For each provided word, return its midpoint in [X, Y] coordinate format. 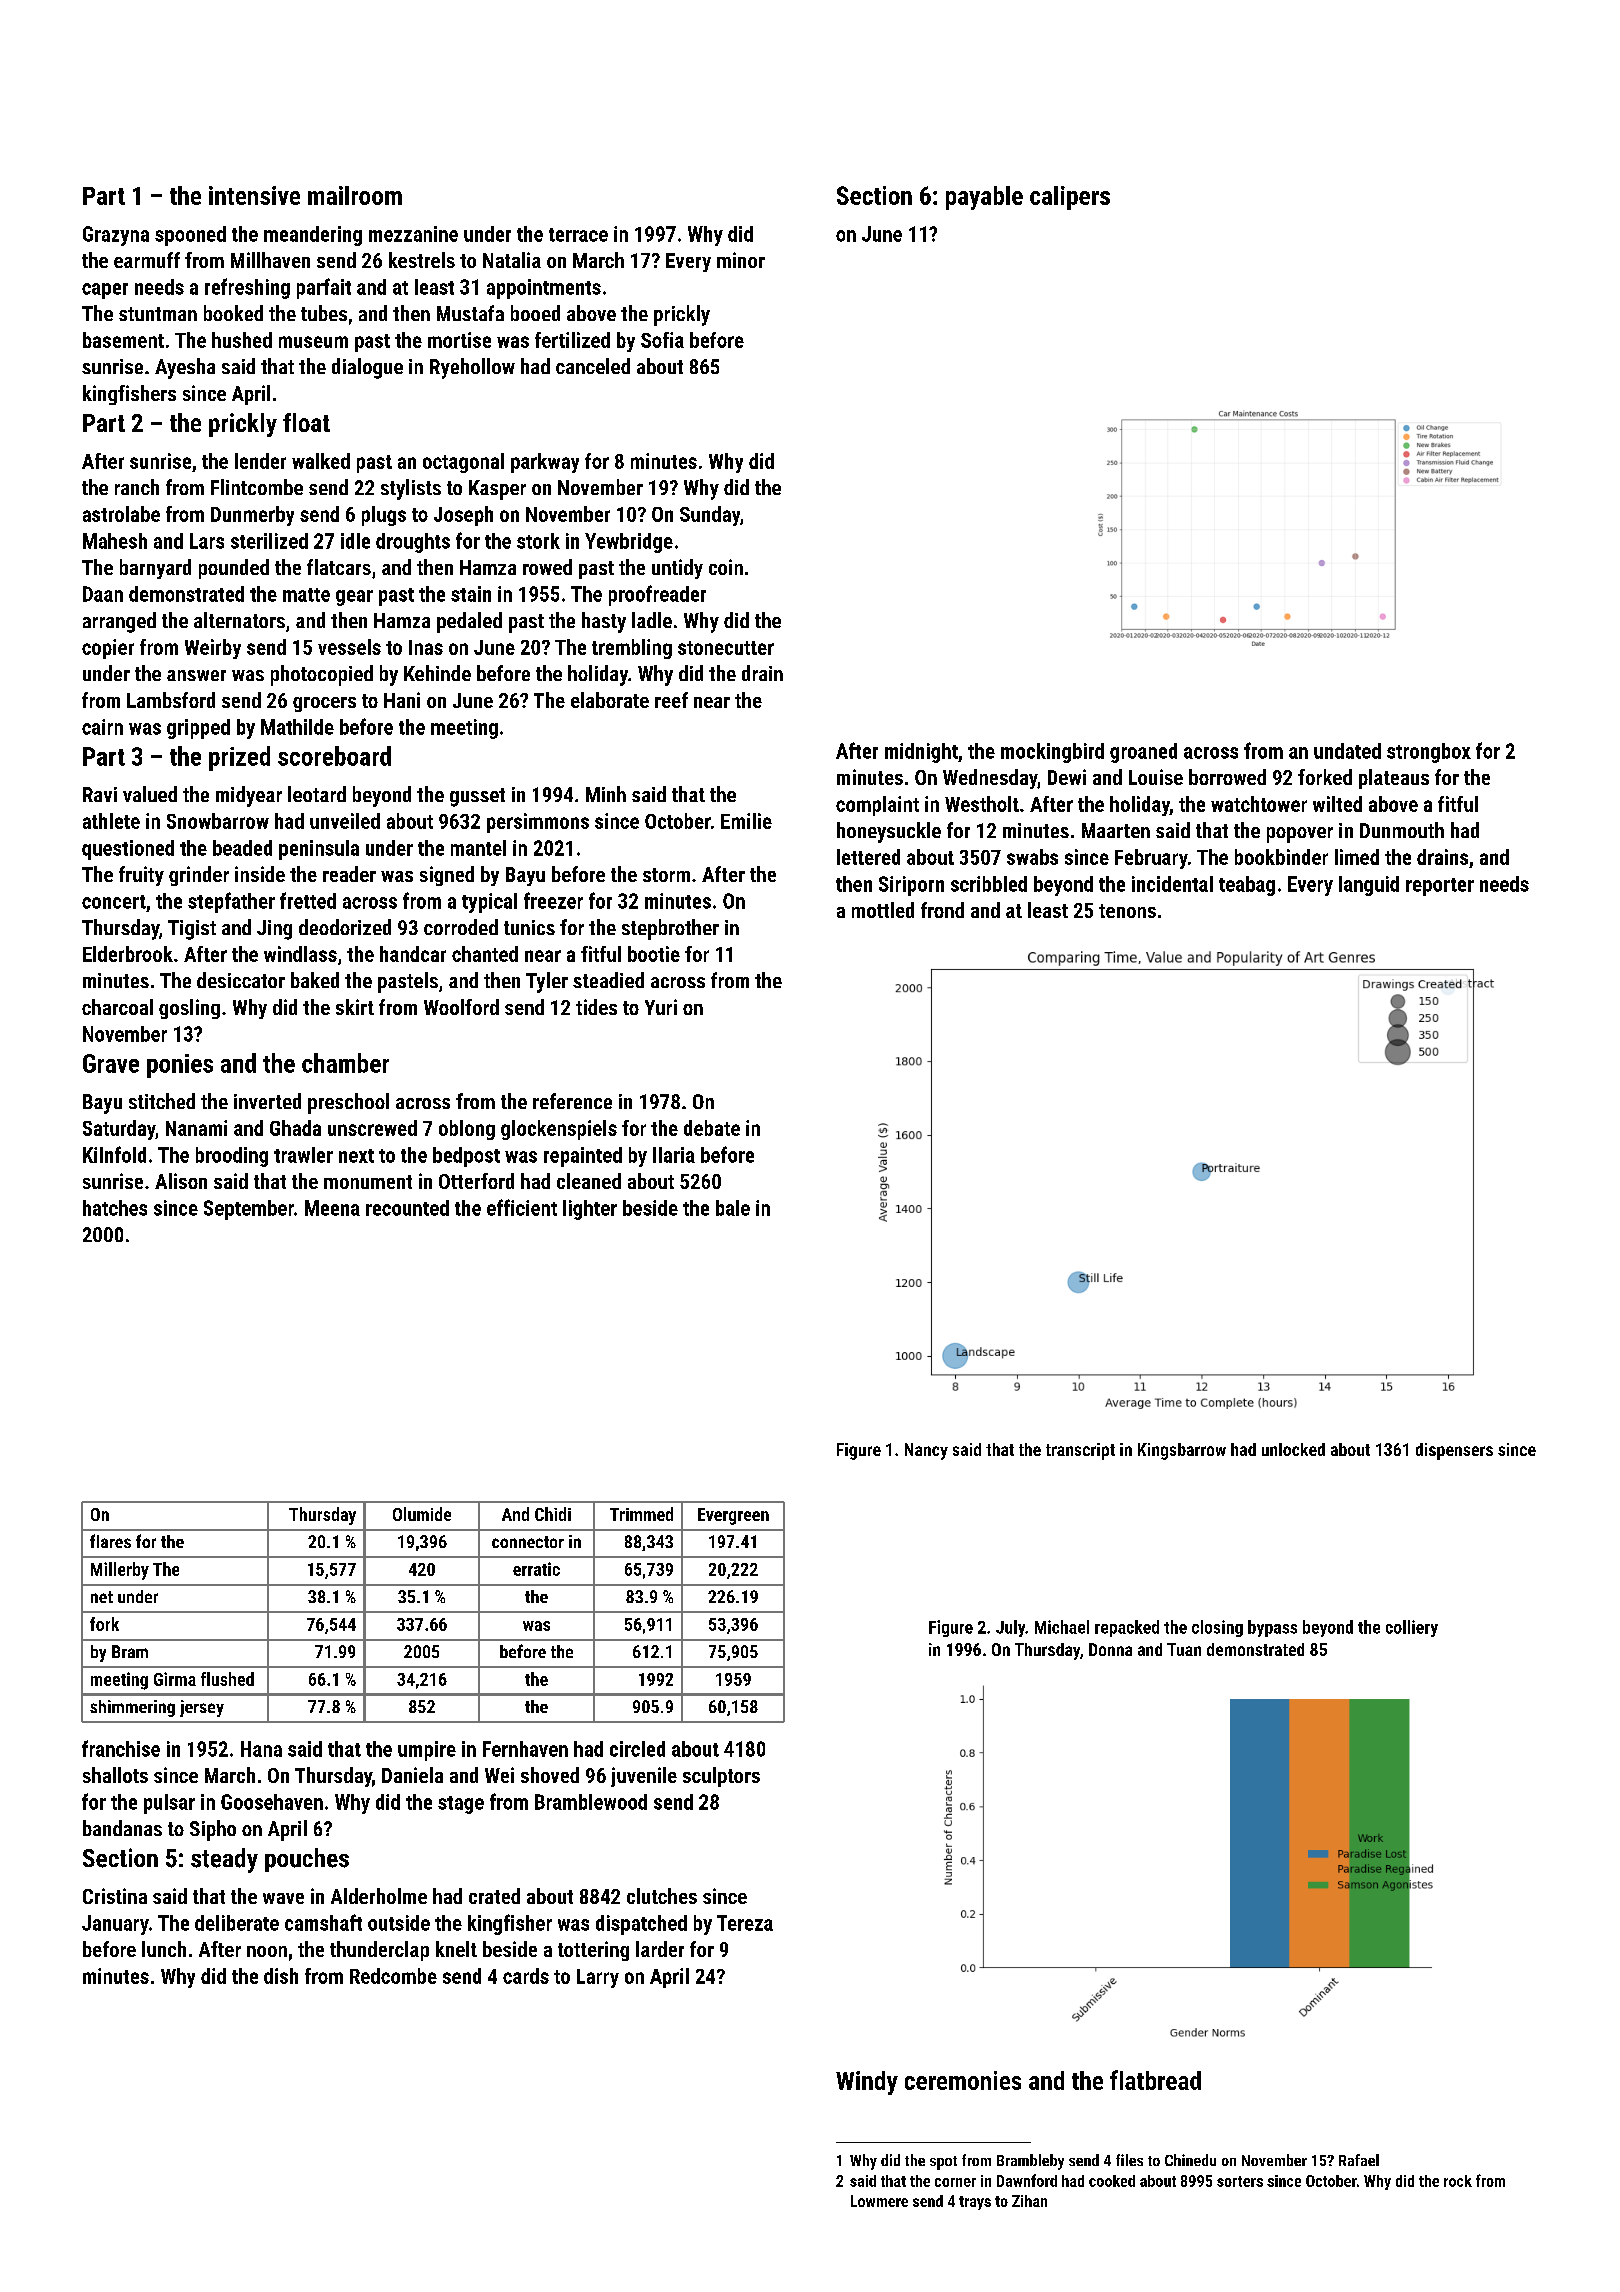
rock [1458, 2181]
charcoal [117, 1007]
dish [281, 1976]
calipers [1070, 198]
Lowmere [879, 2201]
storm [666, 875]
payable [984, 198]
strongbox [1429, 753]
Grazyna [116, 236]
